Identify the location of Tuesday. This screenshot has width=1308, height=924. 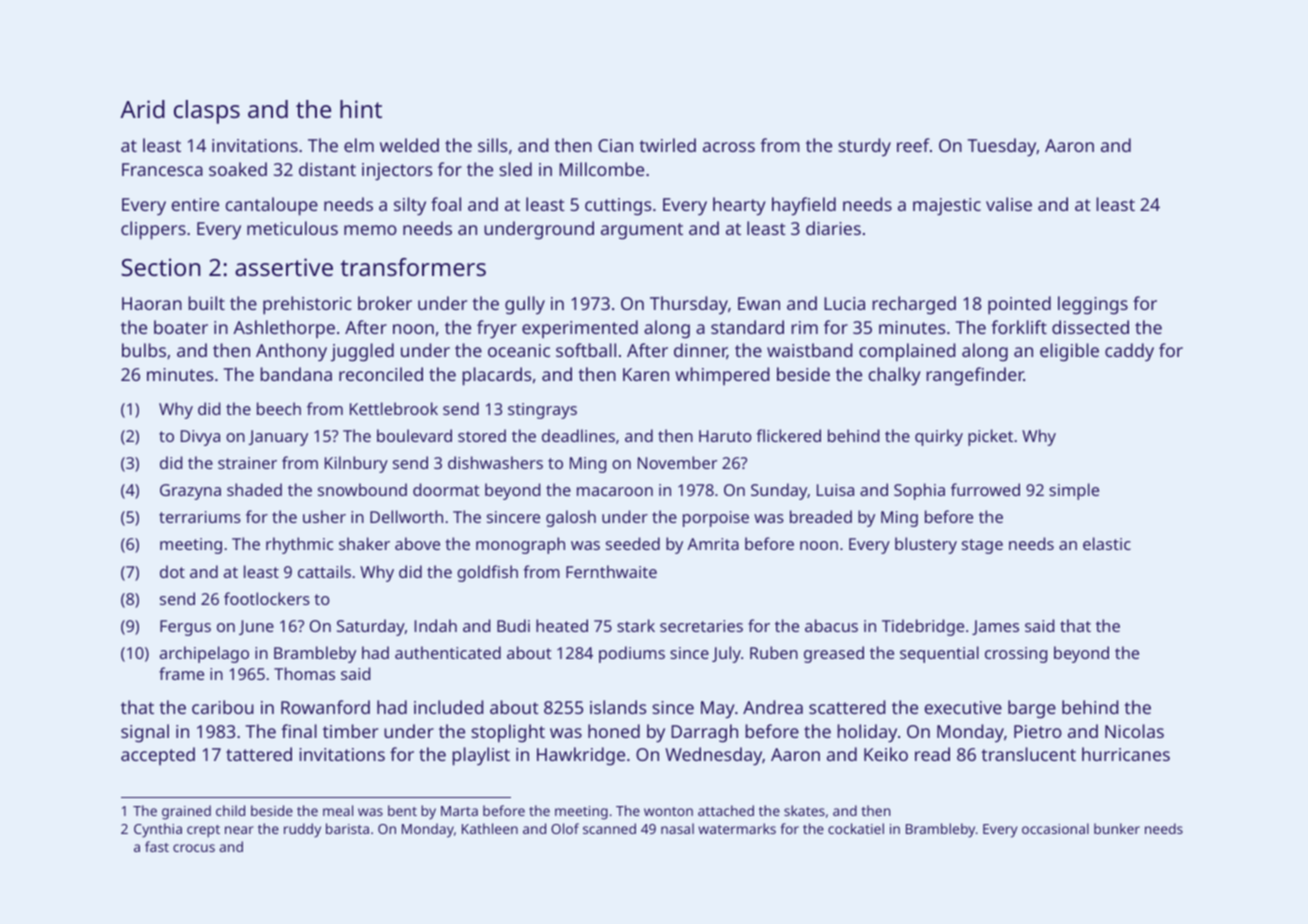
(1002, 147).
